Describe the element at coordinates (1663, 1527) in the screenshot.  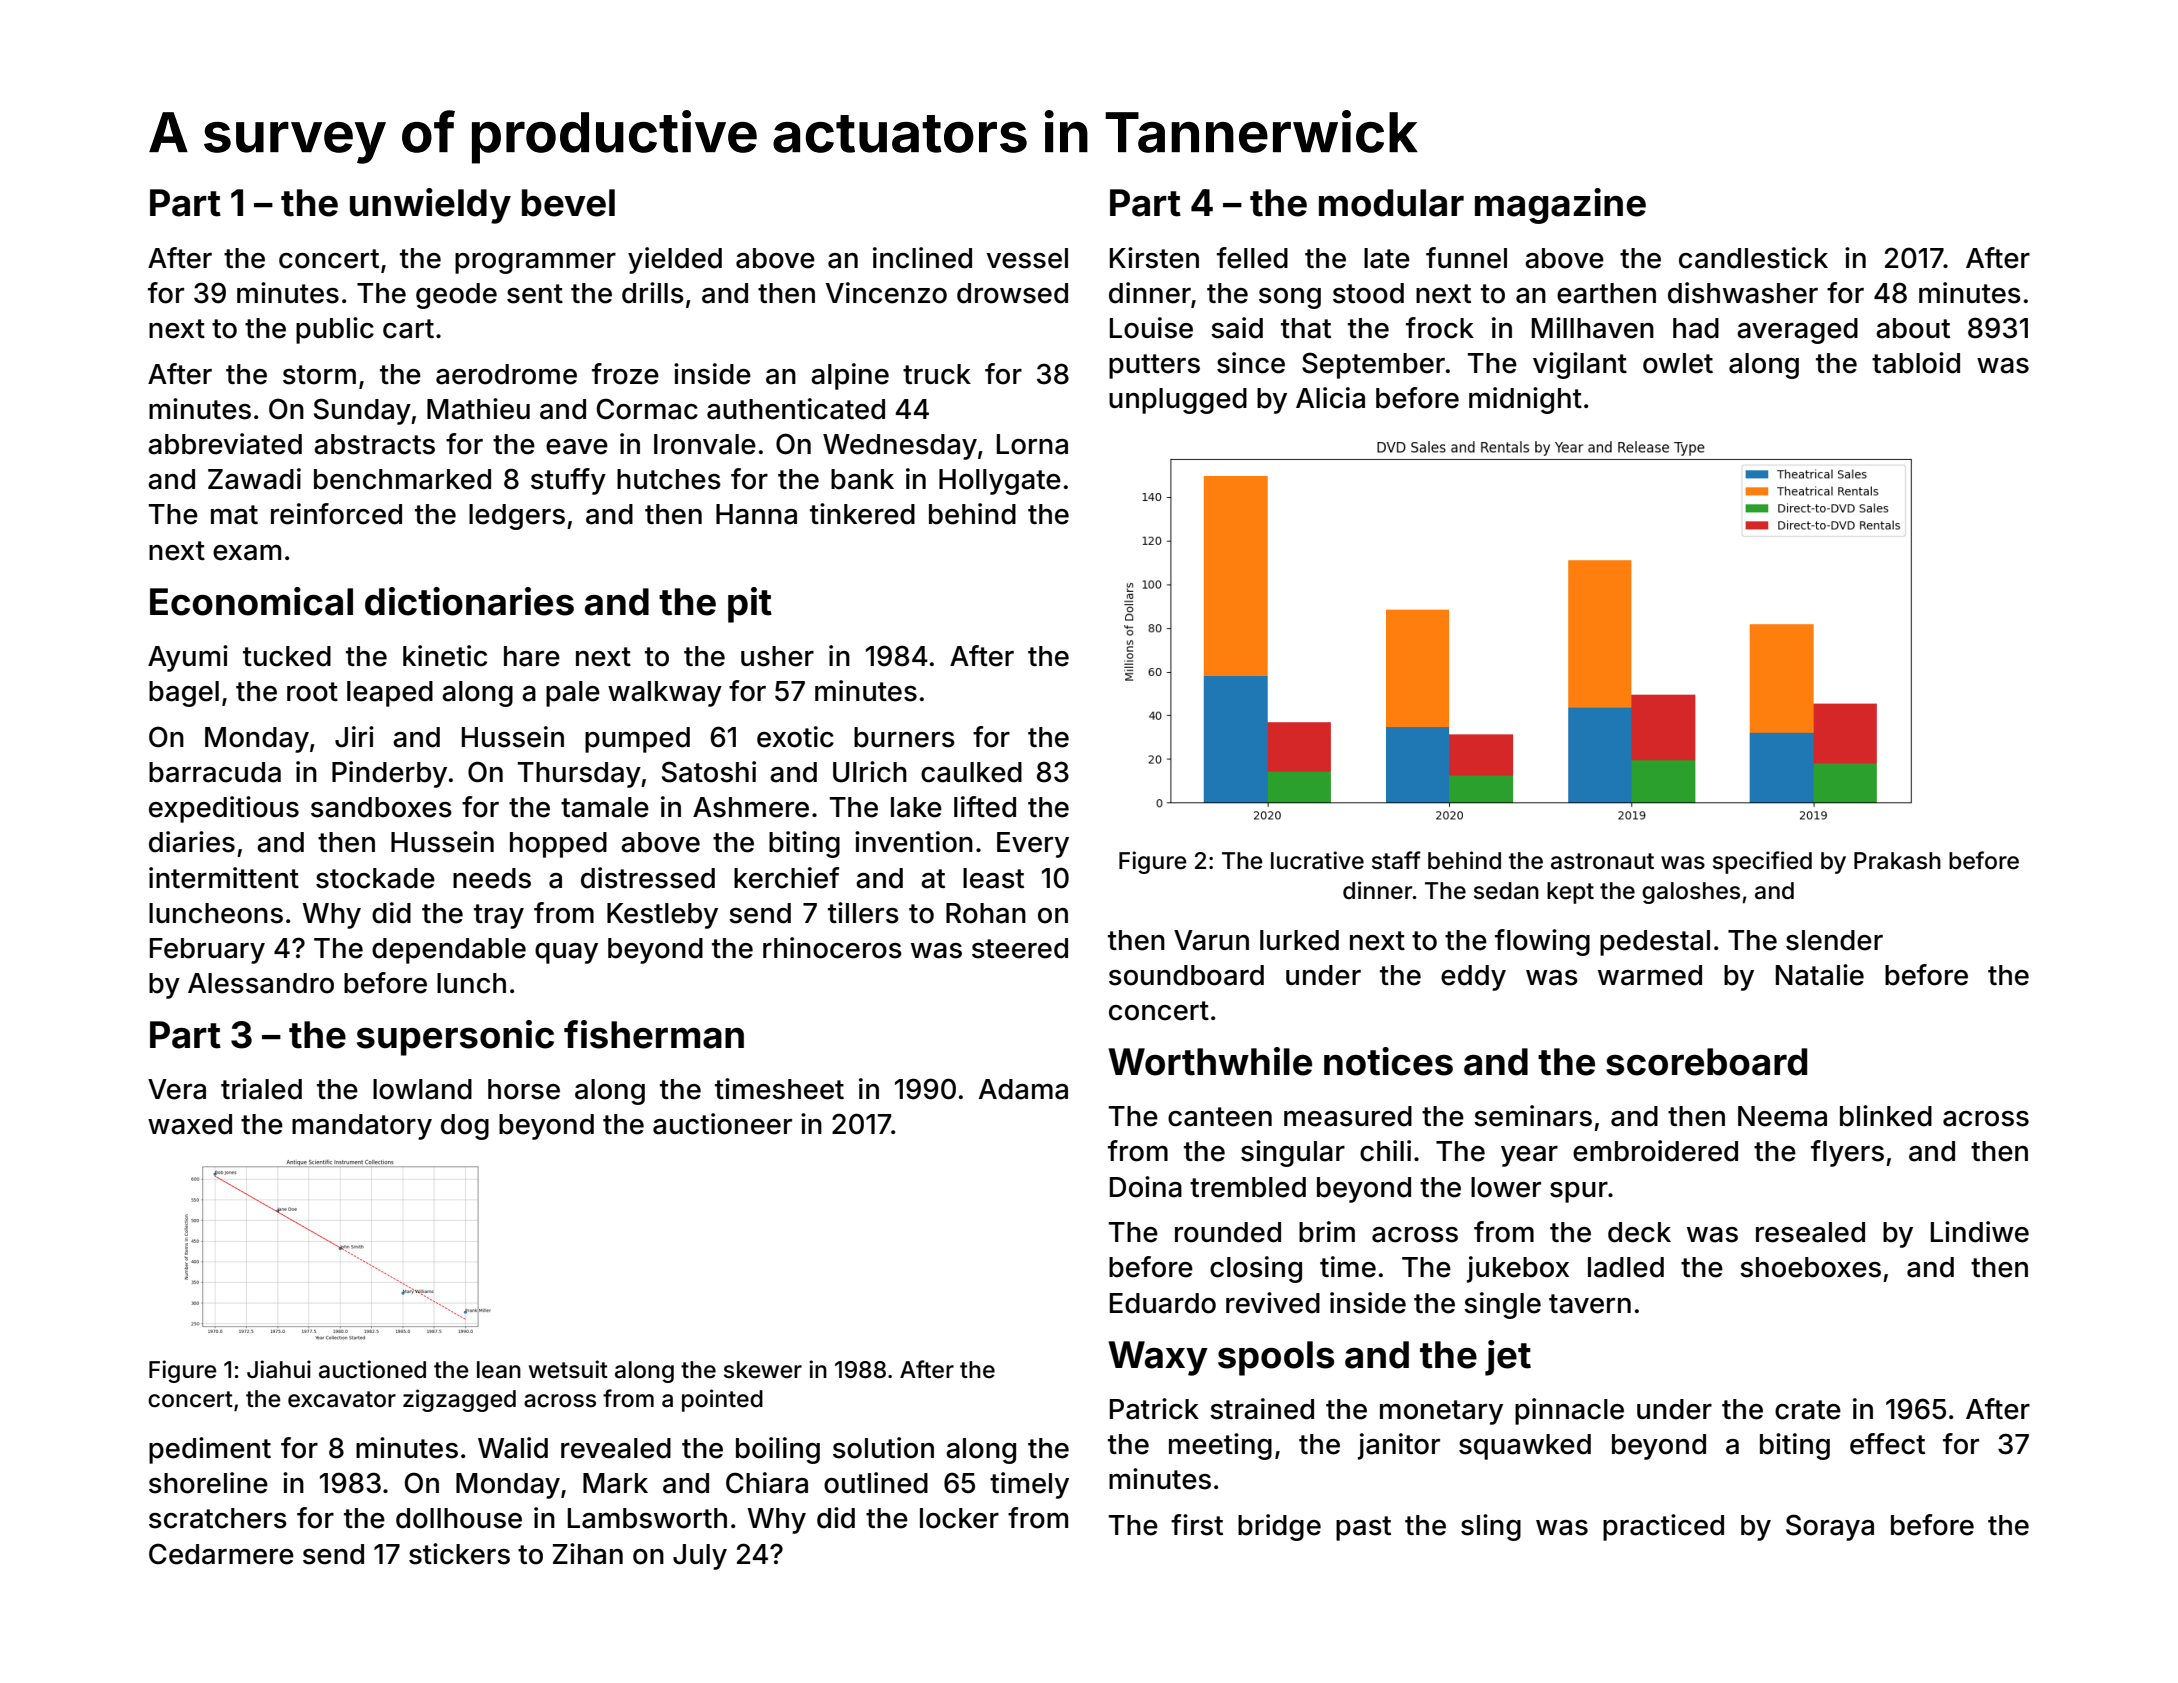
I see `practiced` at that location.
